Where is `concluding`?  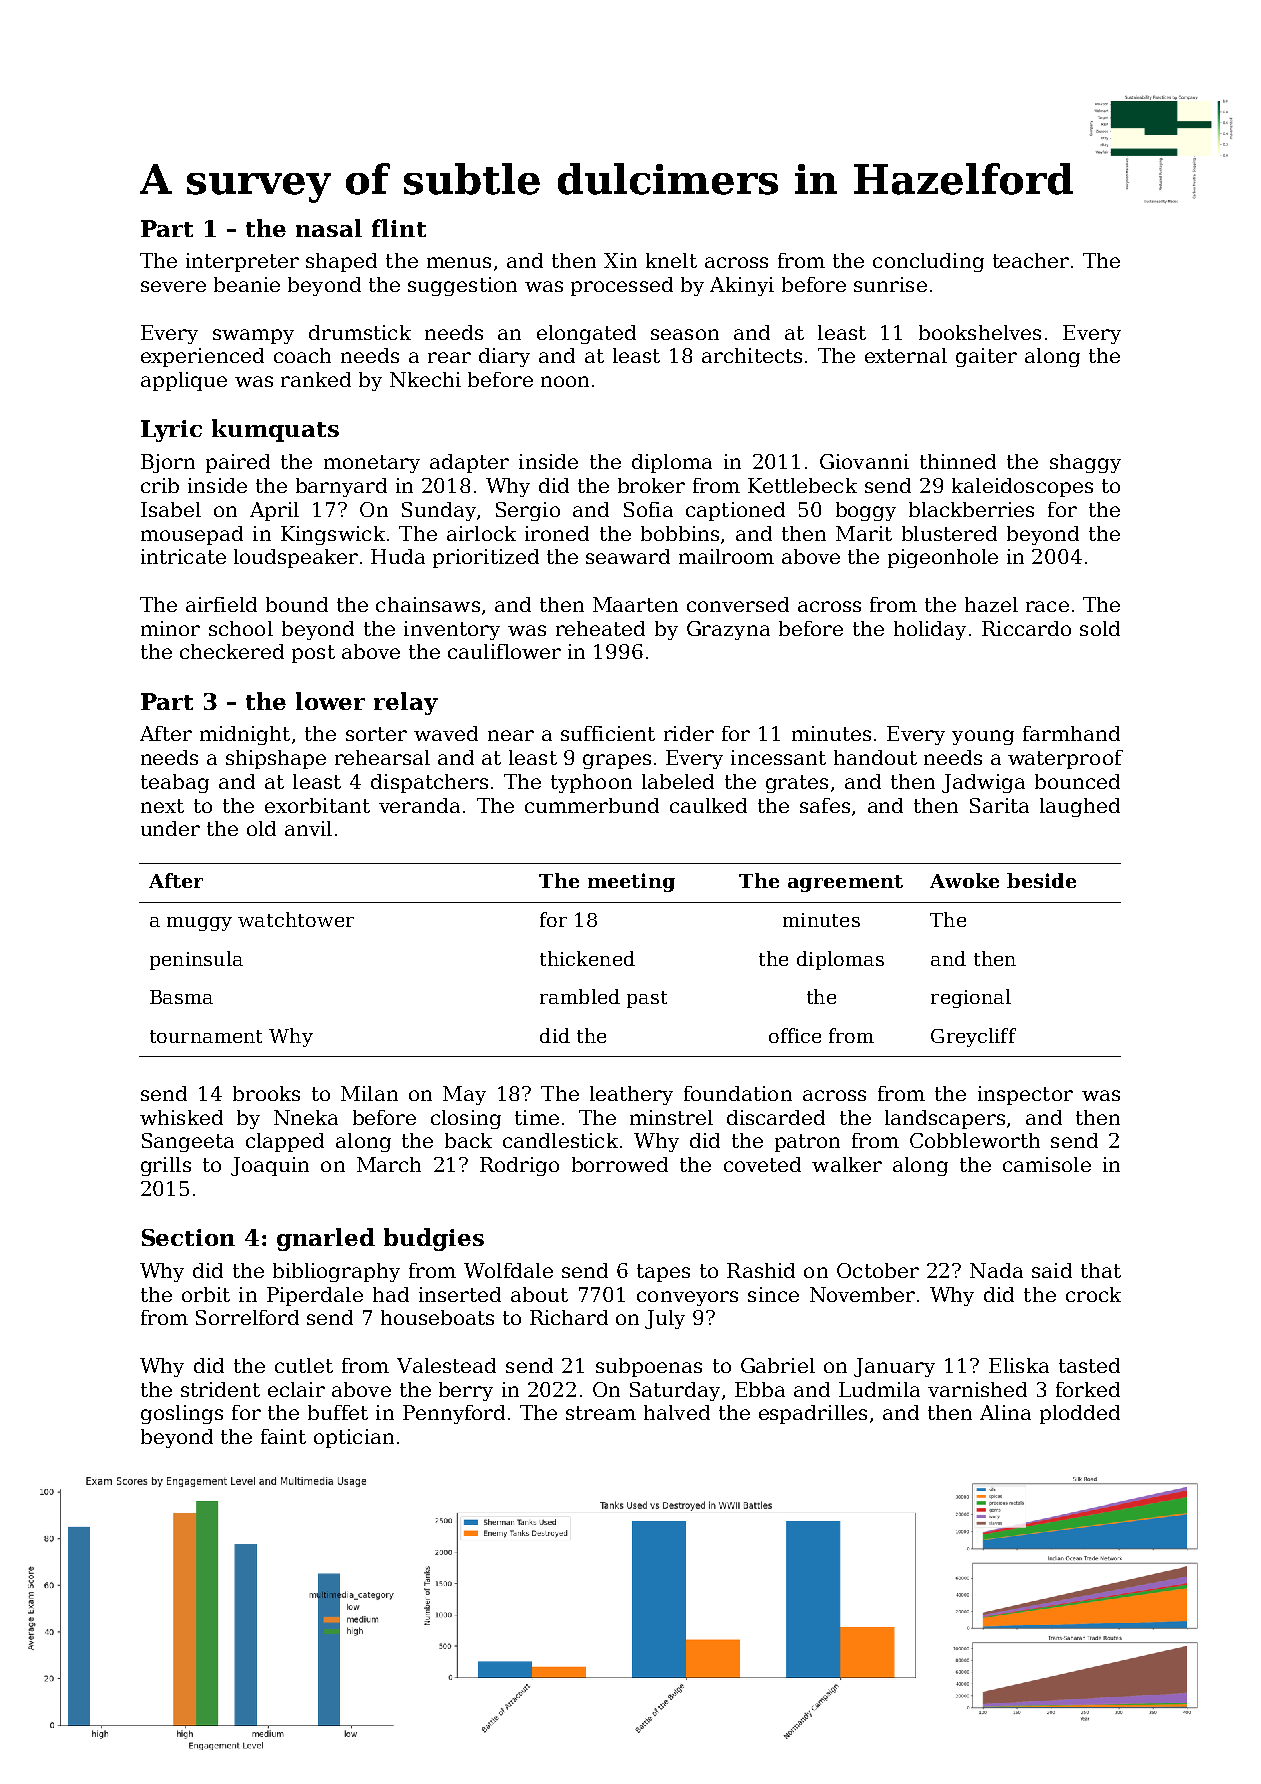 concluding is located at coordinates (928, 262).
